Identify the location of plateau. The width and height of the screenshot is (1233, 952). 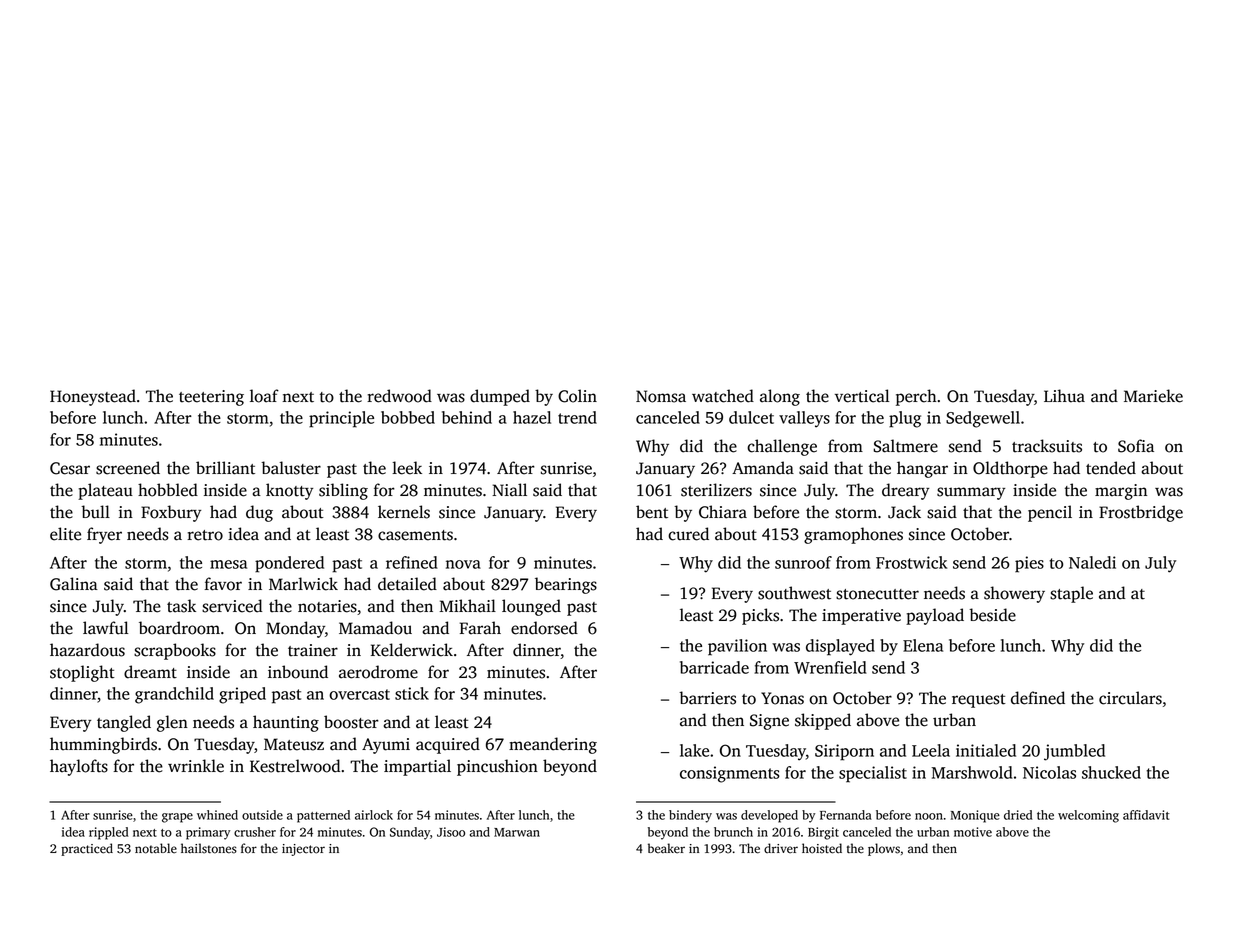
(105, 491).
